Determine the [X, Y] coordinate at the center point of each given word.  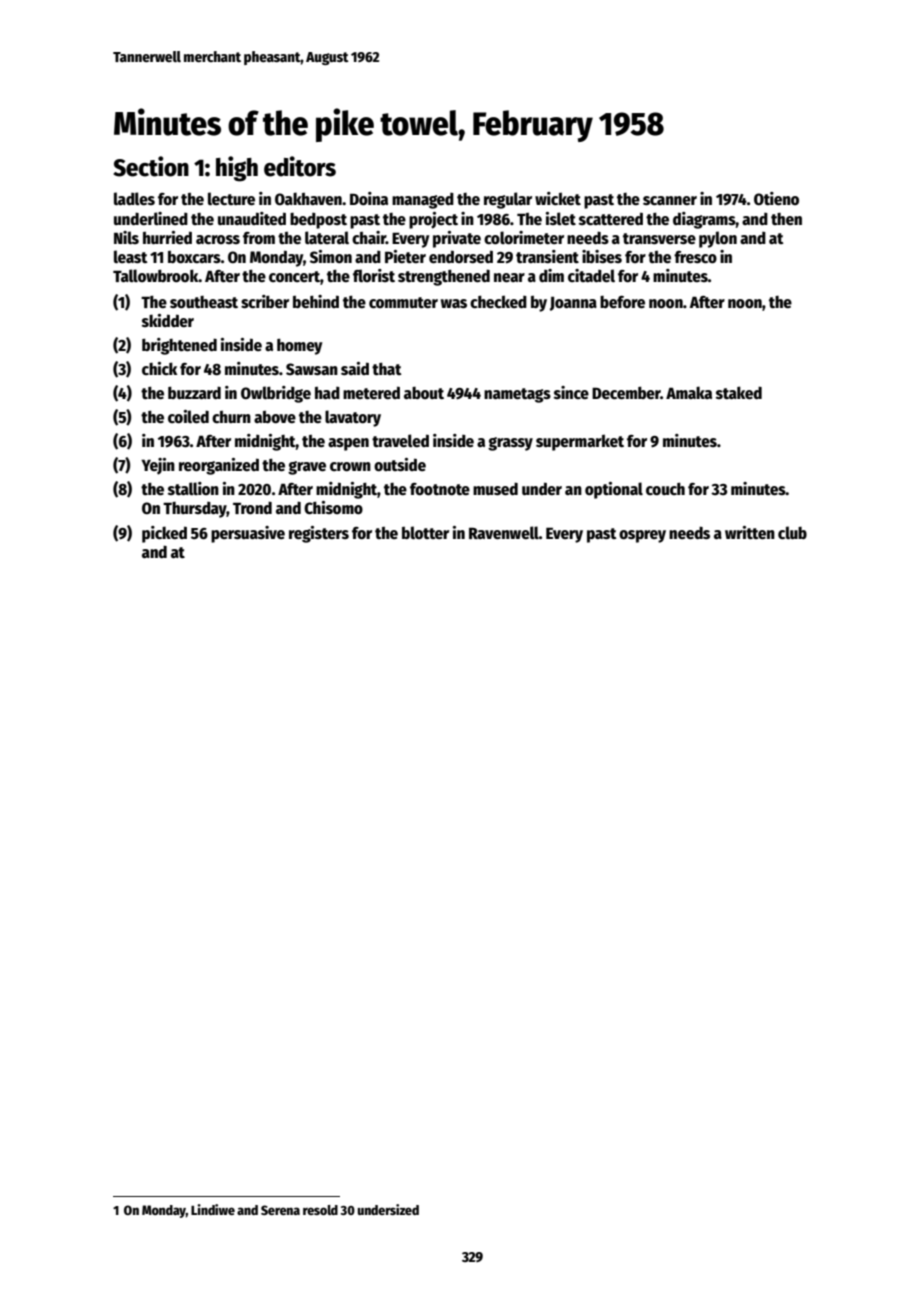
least [131, 256]
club [792, 533]
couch [665, 488]
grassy [510, 444]
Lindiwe [213, 1209]
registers [319, 534]
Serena [280, 1210]
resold [320, 1210]
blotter [425, 532]
